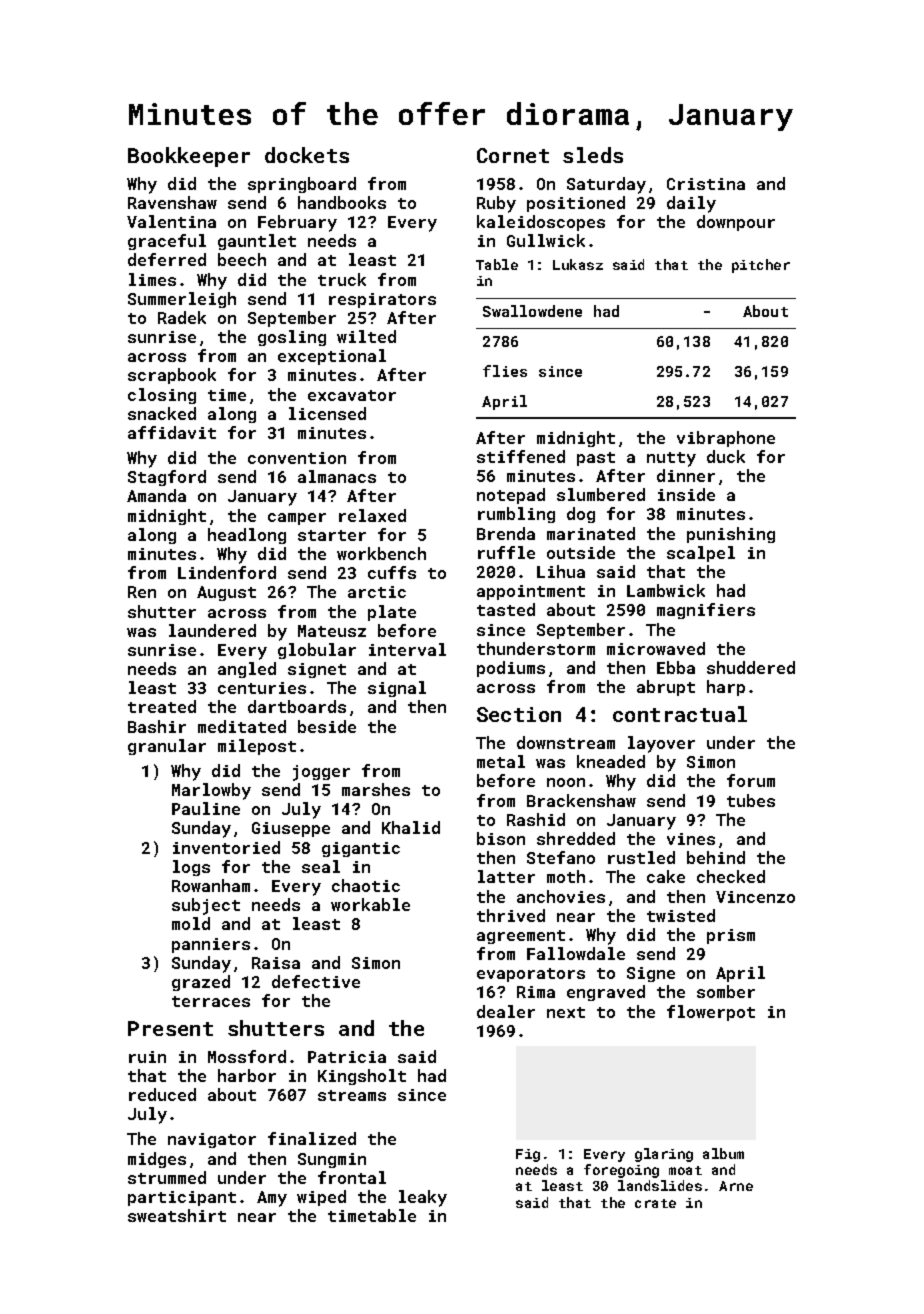 The width and height of the image is (924, 1314). Describe the element at coordinates (177, 1215) in the image. I see `sweatshirt` at that location.
